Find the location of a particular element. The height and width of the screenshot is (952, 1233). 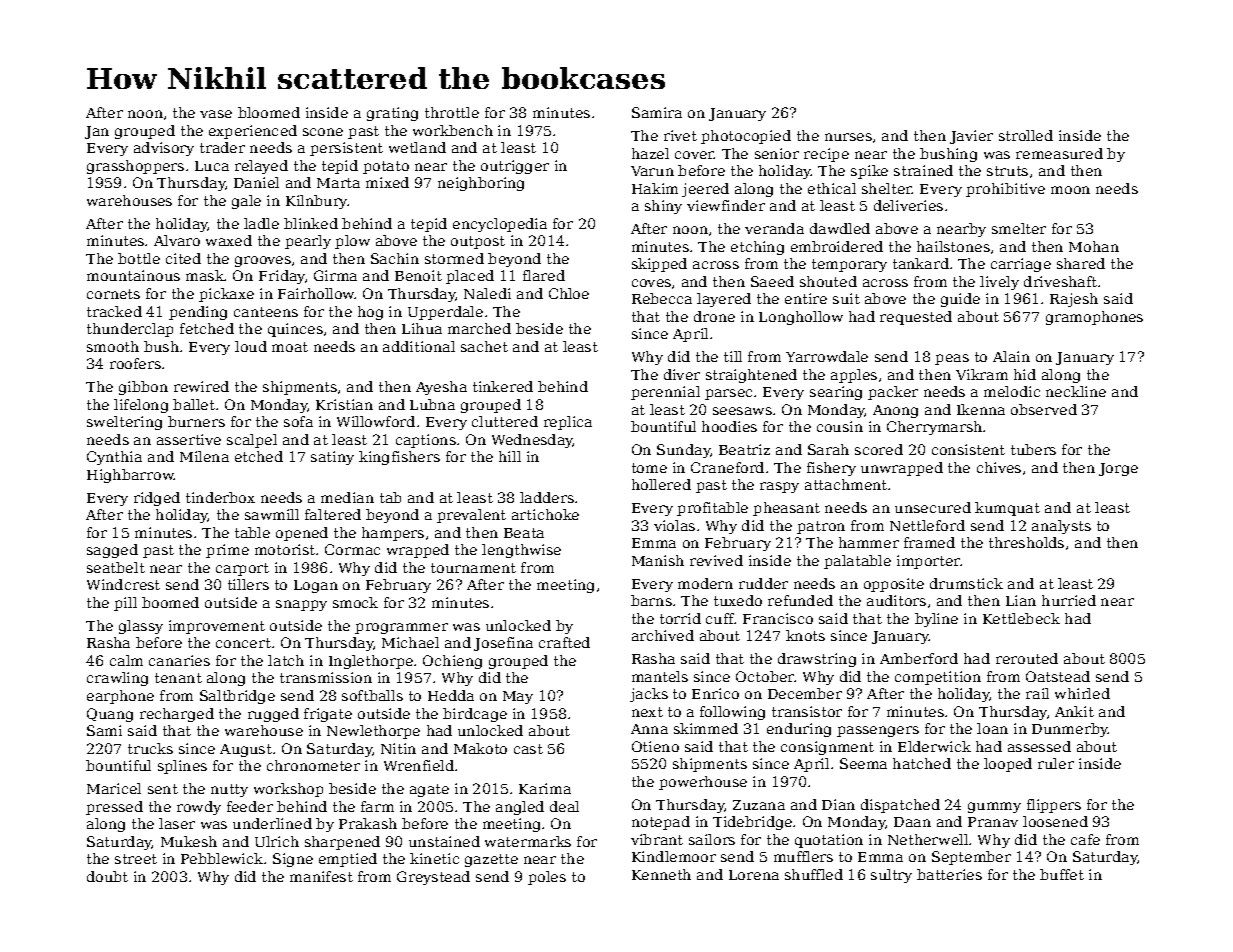

Newlethorpe is located at coordinates (373, 732).
